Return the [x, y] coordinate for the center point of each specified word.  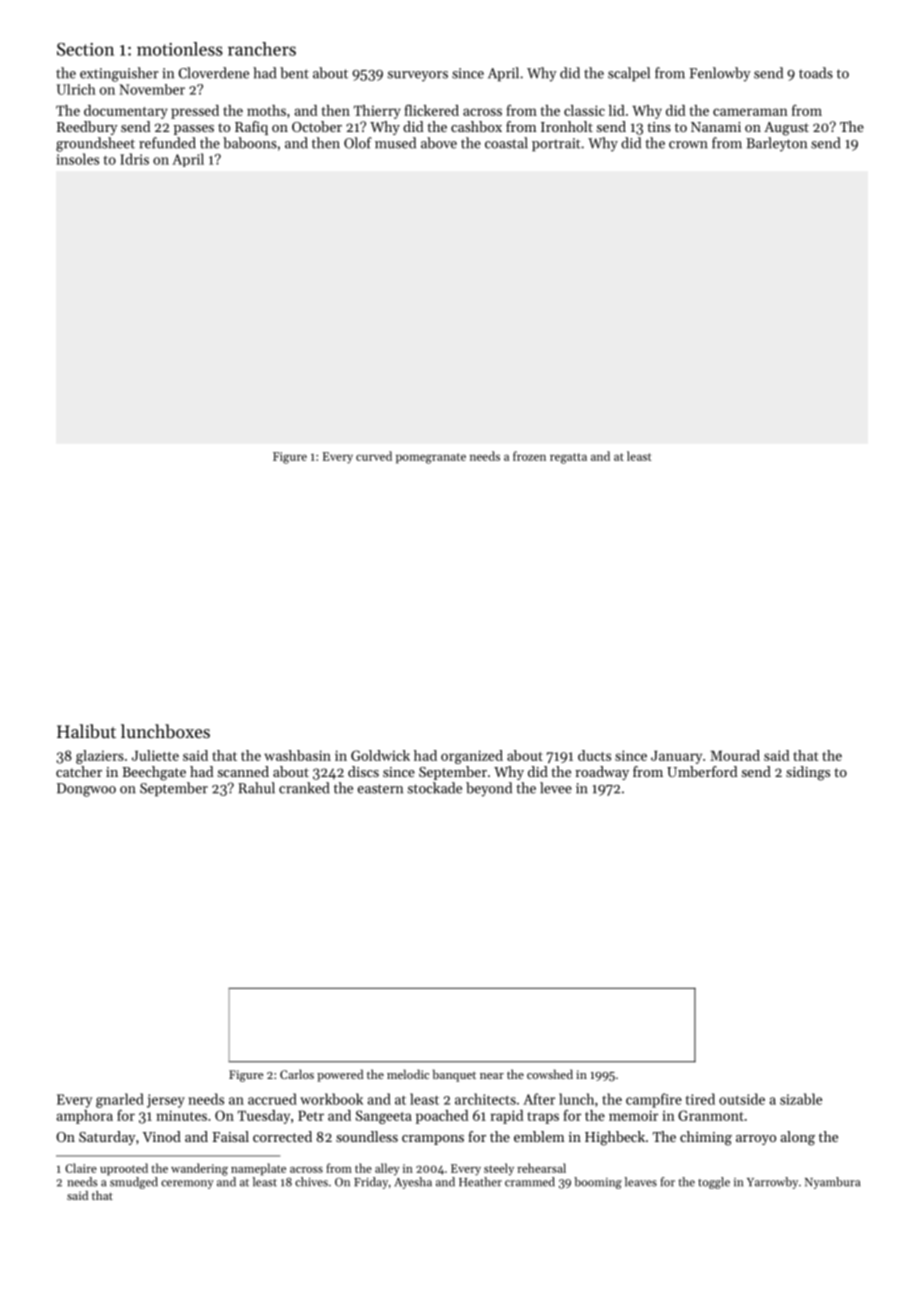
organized [472, 757]
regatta [568, 458]
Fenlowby [720, 74]
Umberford [702, 771]
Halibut [86, 731]
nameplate [258, 1169]
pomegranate [431, 458]
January [676, 757]
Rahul [256, 788]
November [152, 89]
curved [374, 456]
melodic [408, 1074]
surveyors [418, 76]
